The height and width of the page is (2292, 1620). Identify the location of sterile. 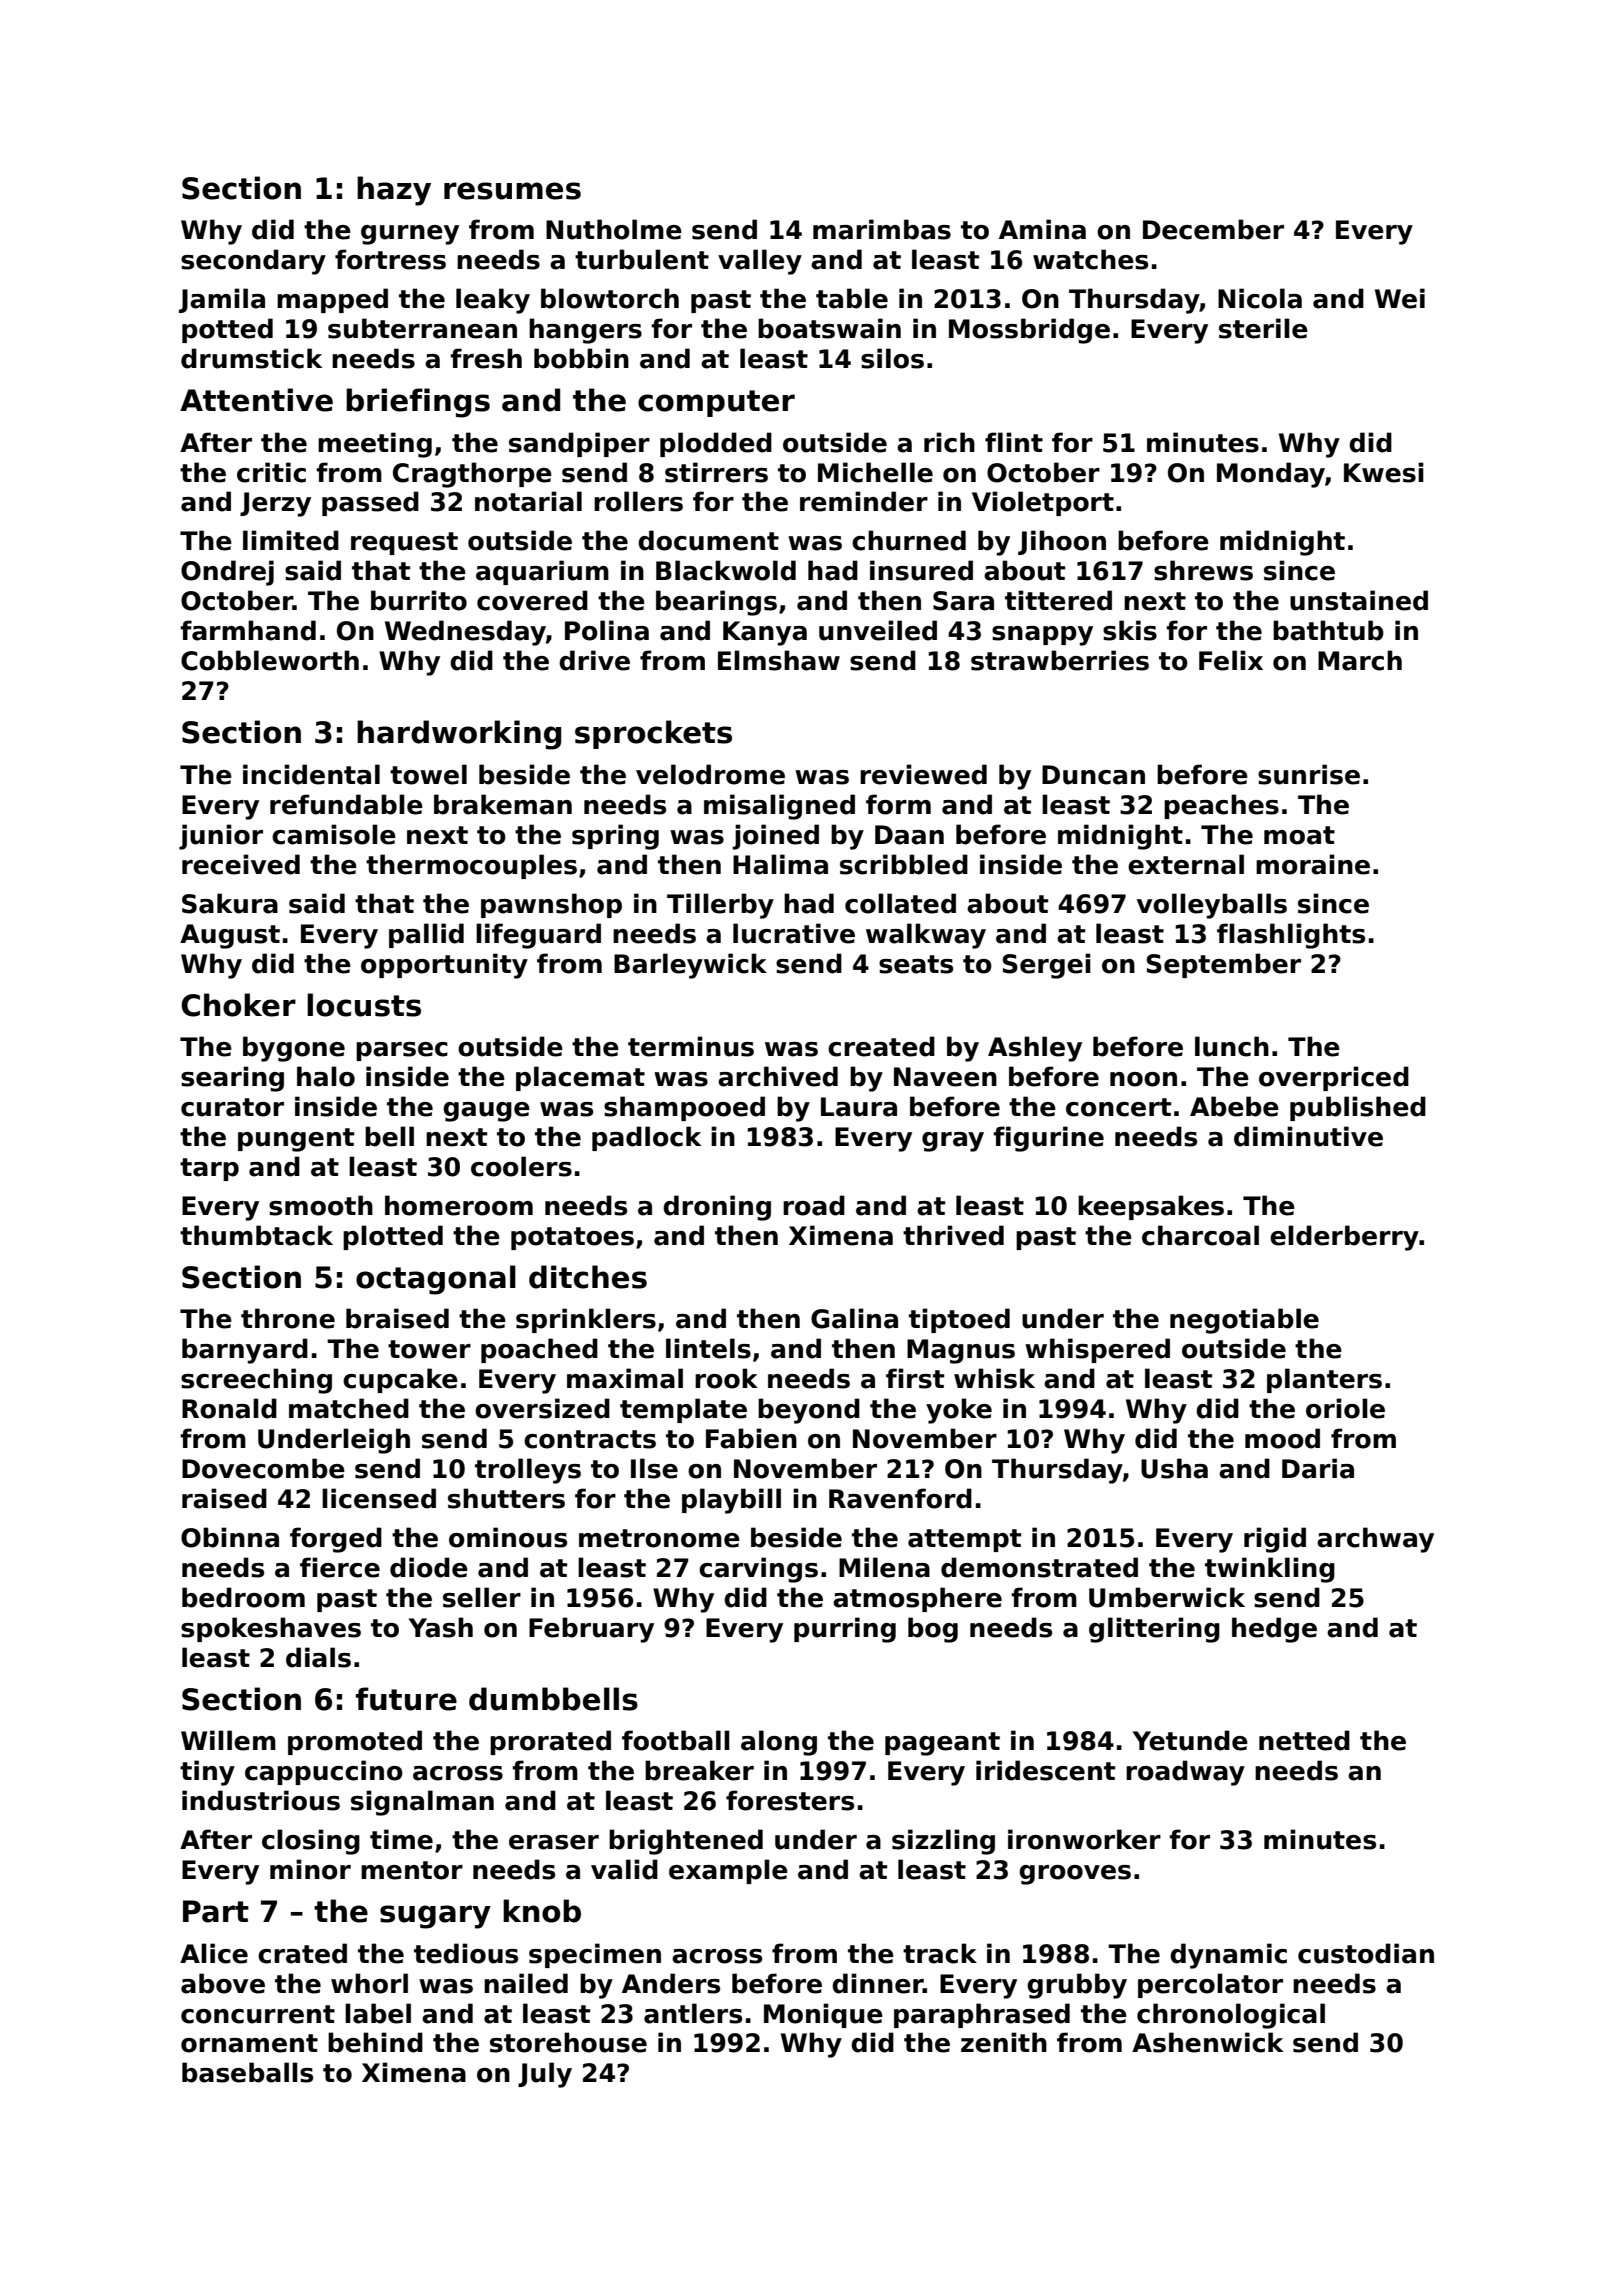
(1263, 328).
